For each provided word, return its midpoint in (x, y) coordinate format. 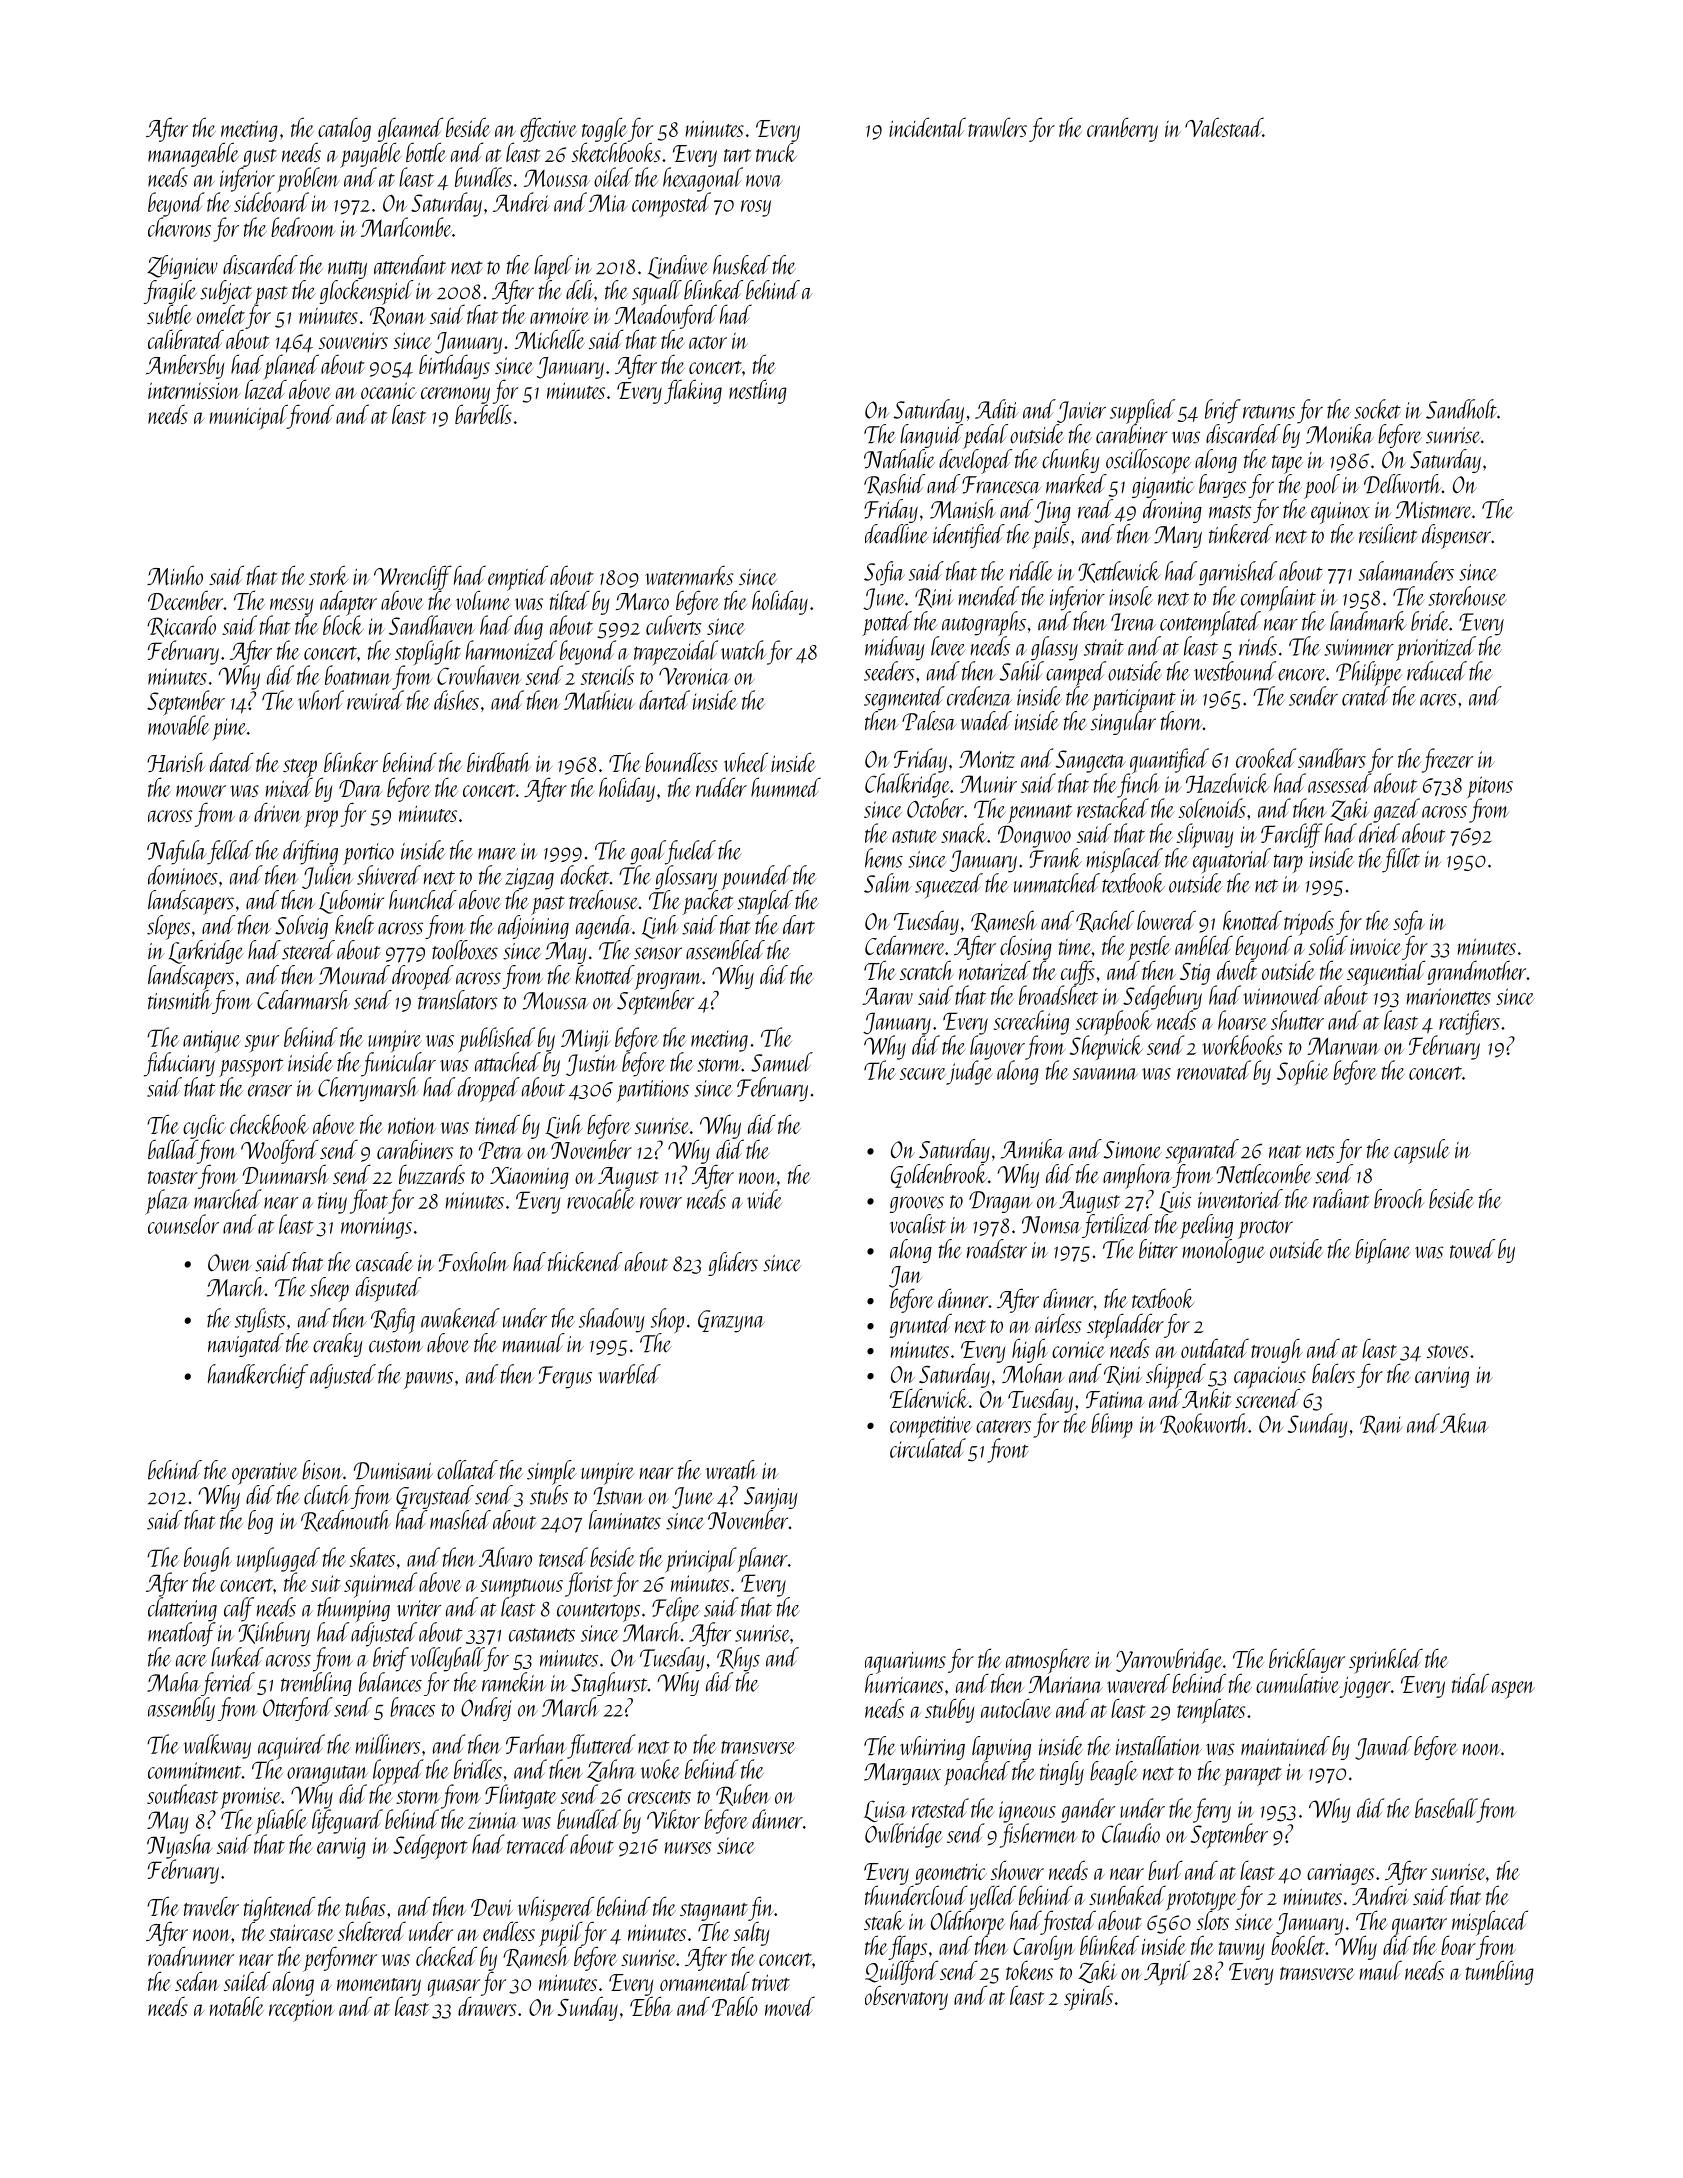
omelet (221, 314)
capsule (1422, 1151)
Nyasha (179, 1846)
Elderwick (929, 1398)
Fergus (565, 1377)
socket (1378, 409)
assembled (725, 950)
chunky (1071, 461)
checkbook (269, 1124)
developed (975, 461)
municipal (248, 417)
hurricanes (904, 1683)
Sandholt (1461, 409)
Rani (1381, 1425)
